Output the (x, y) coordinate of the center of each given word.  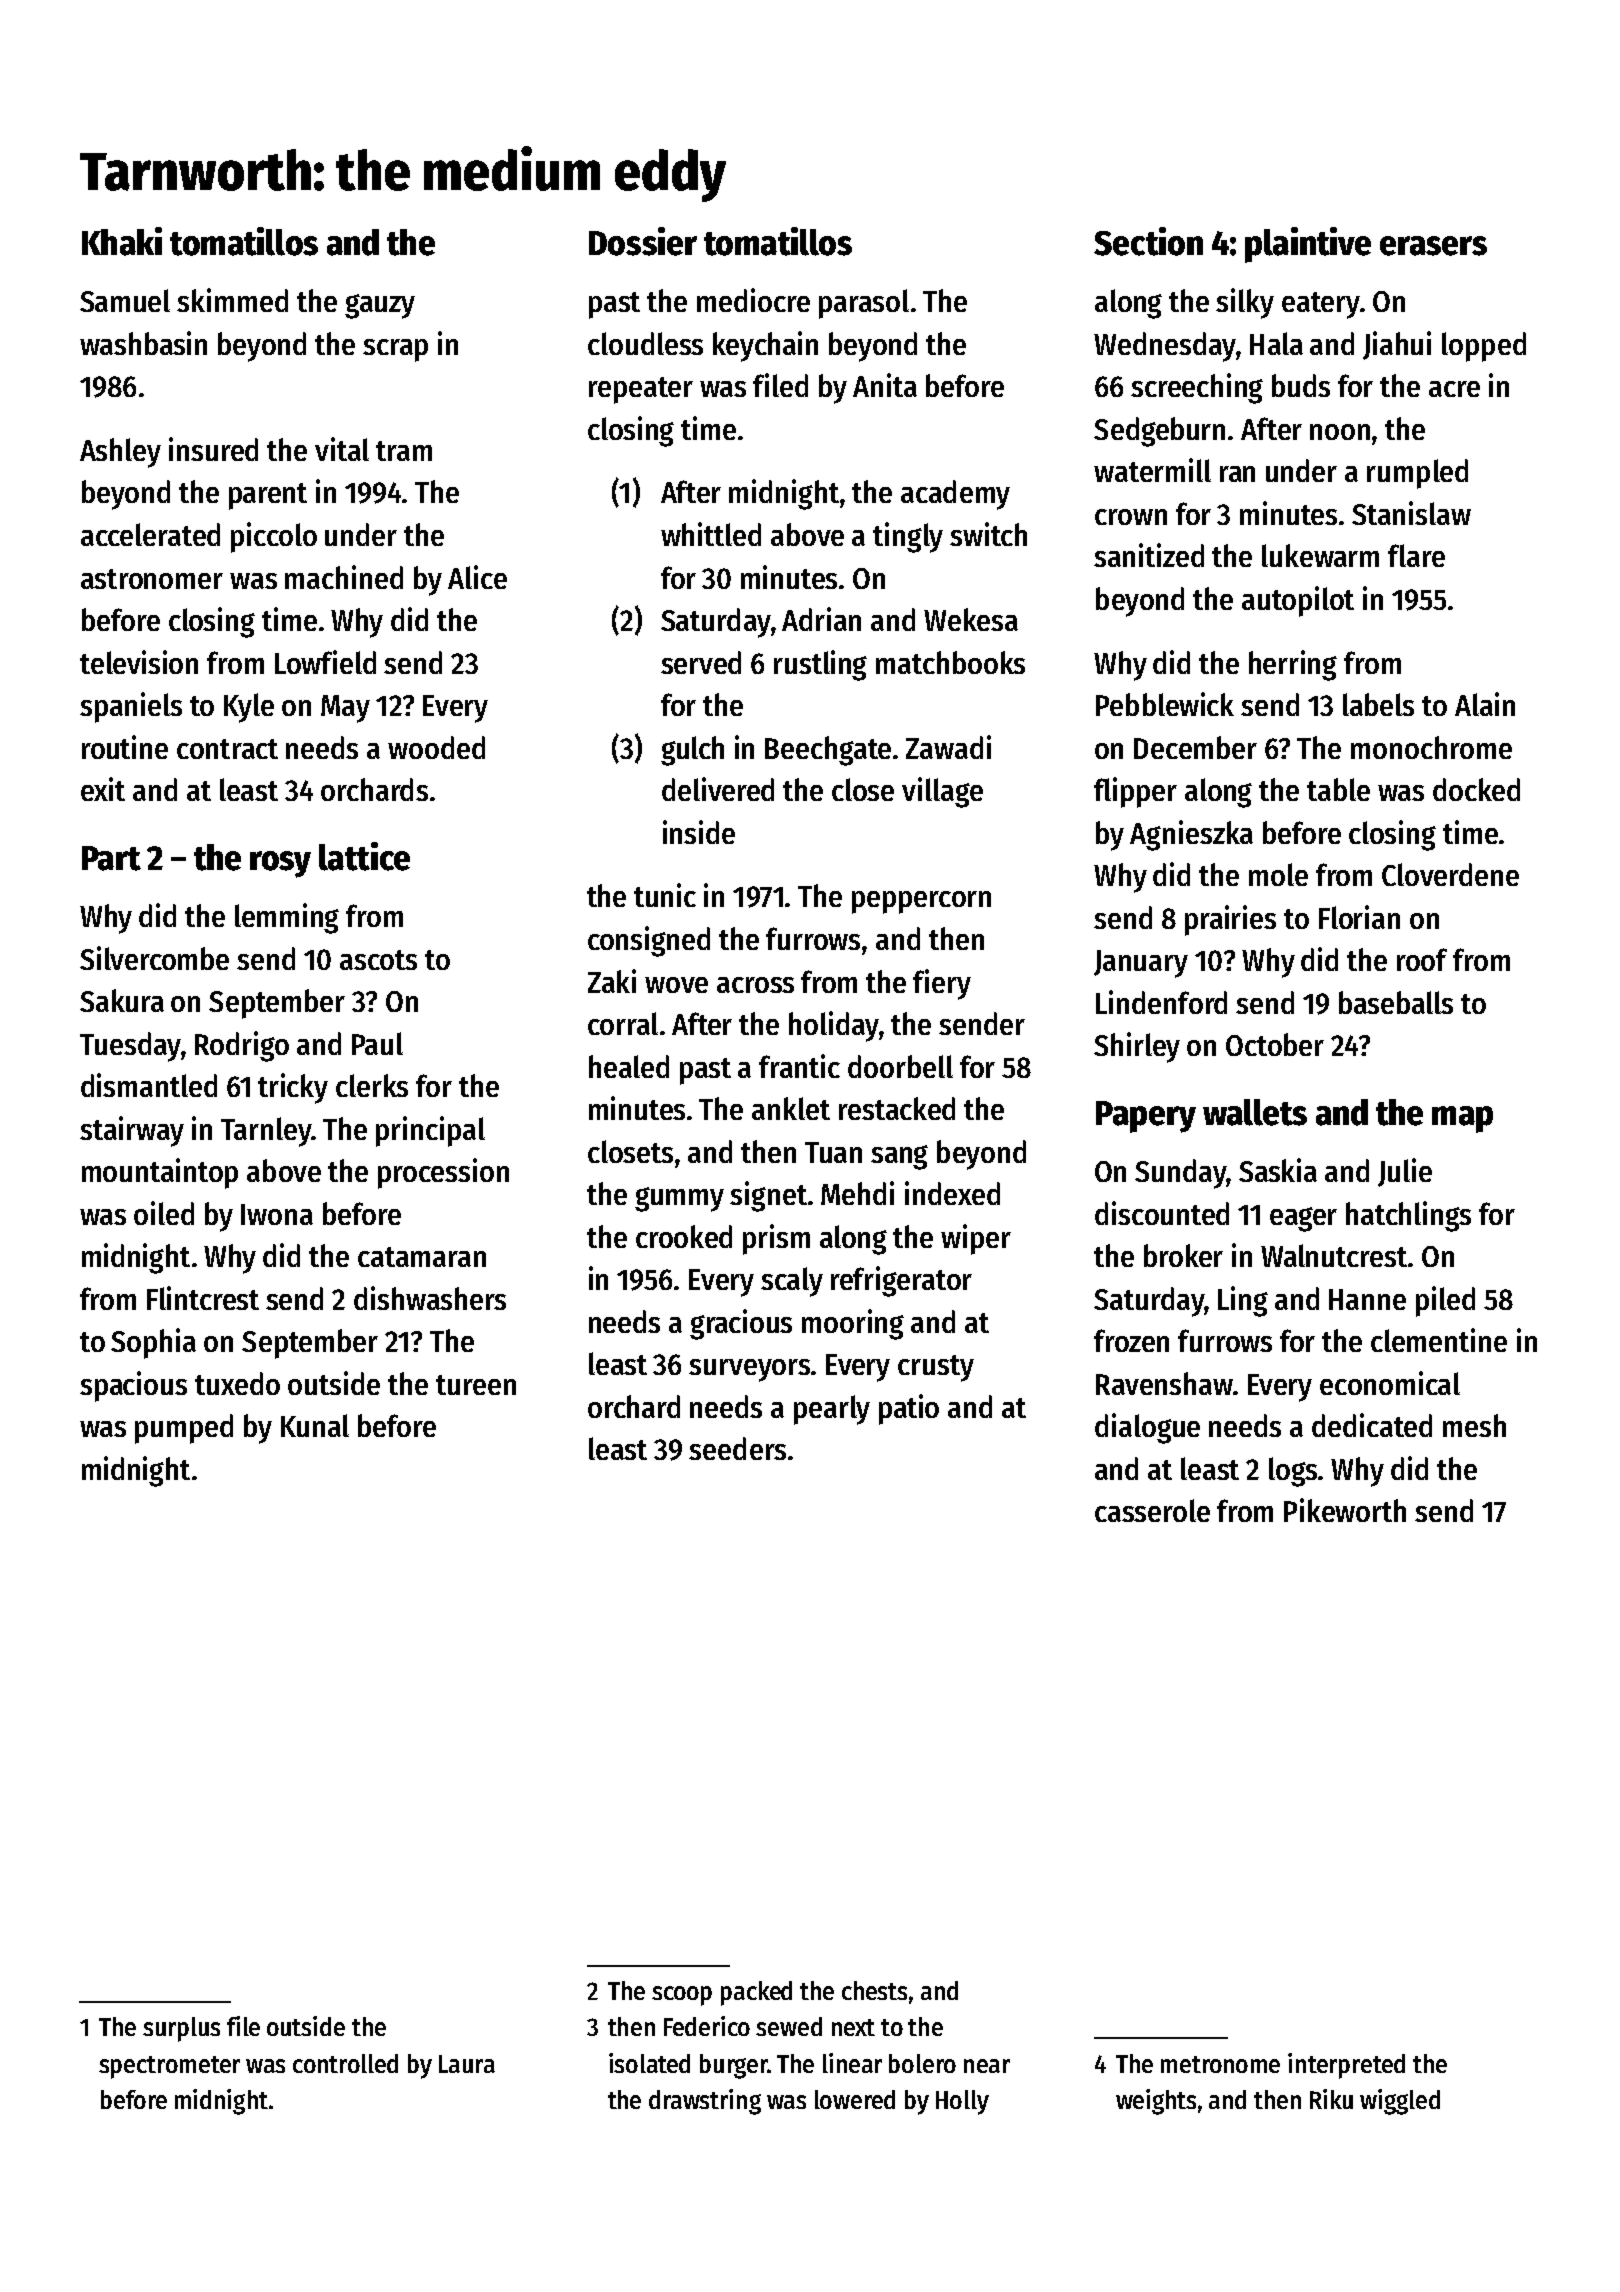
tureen (476, 1385)
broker (1183, 1255)
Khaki (122, 241)
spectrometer (169, 2067)
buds (1301, 385)
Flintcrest (203, 1298)
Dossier (643, 241)
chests (874, 1990)
